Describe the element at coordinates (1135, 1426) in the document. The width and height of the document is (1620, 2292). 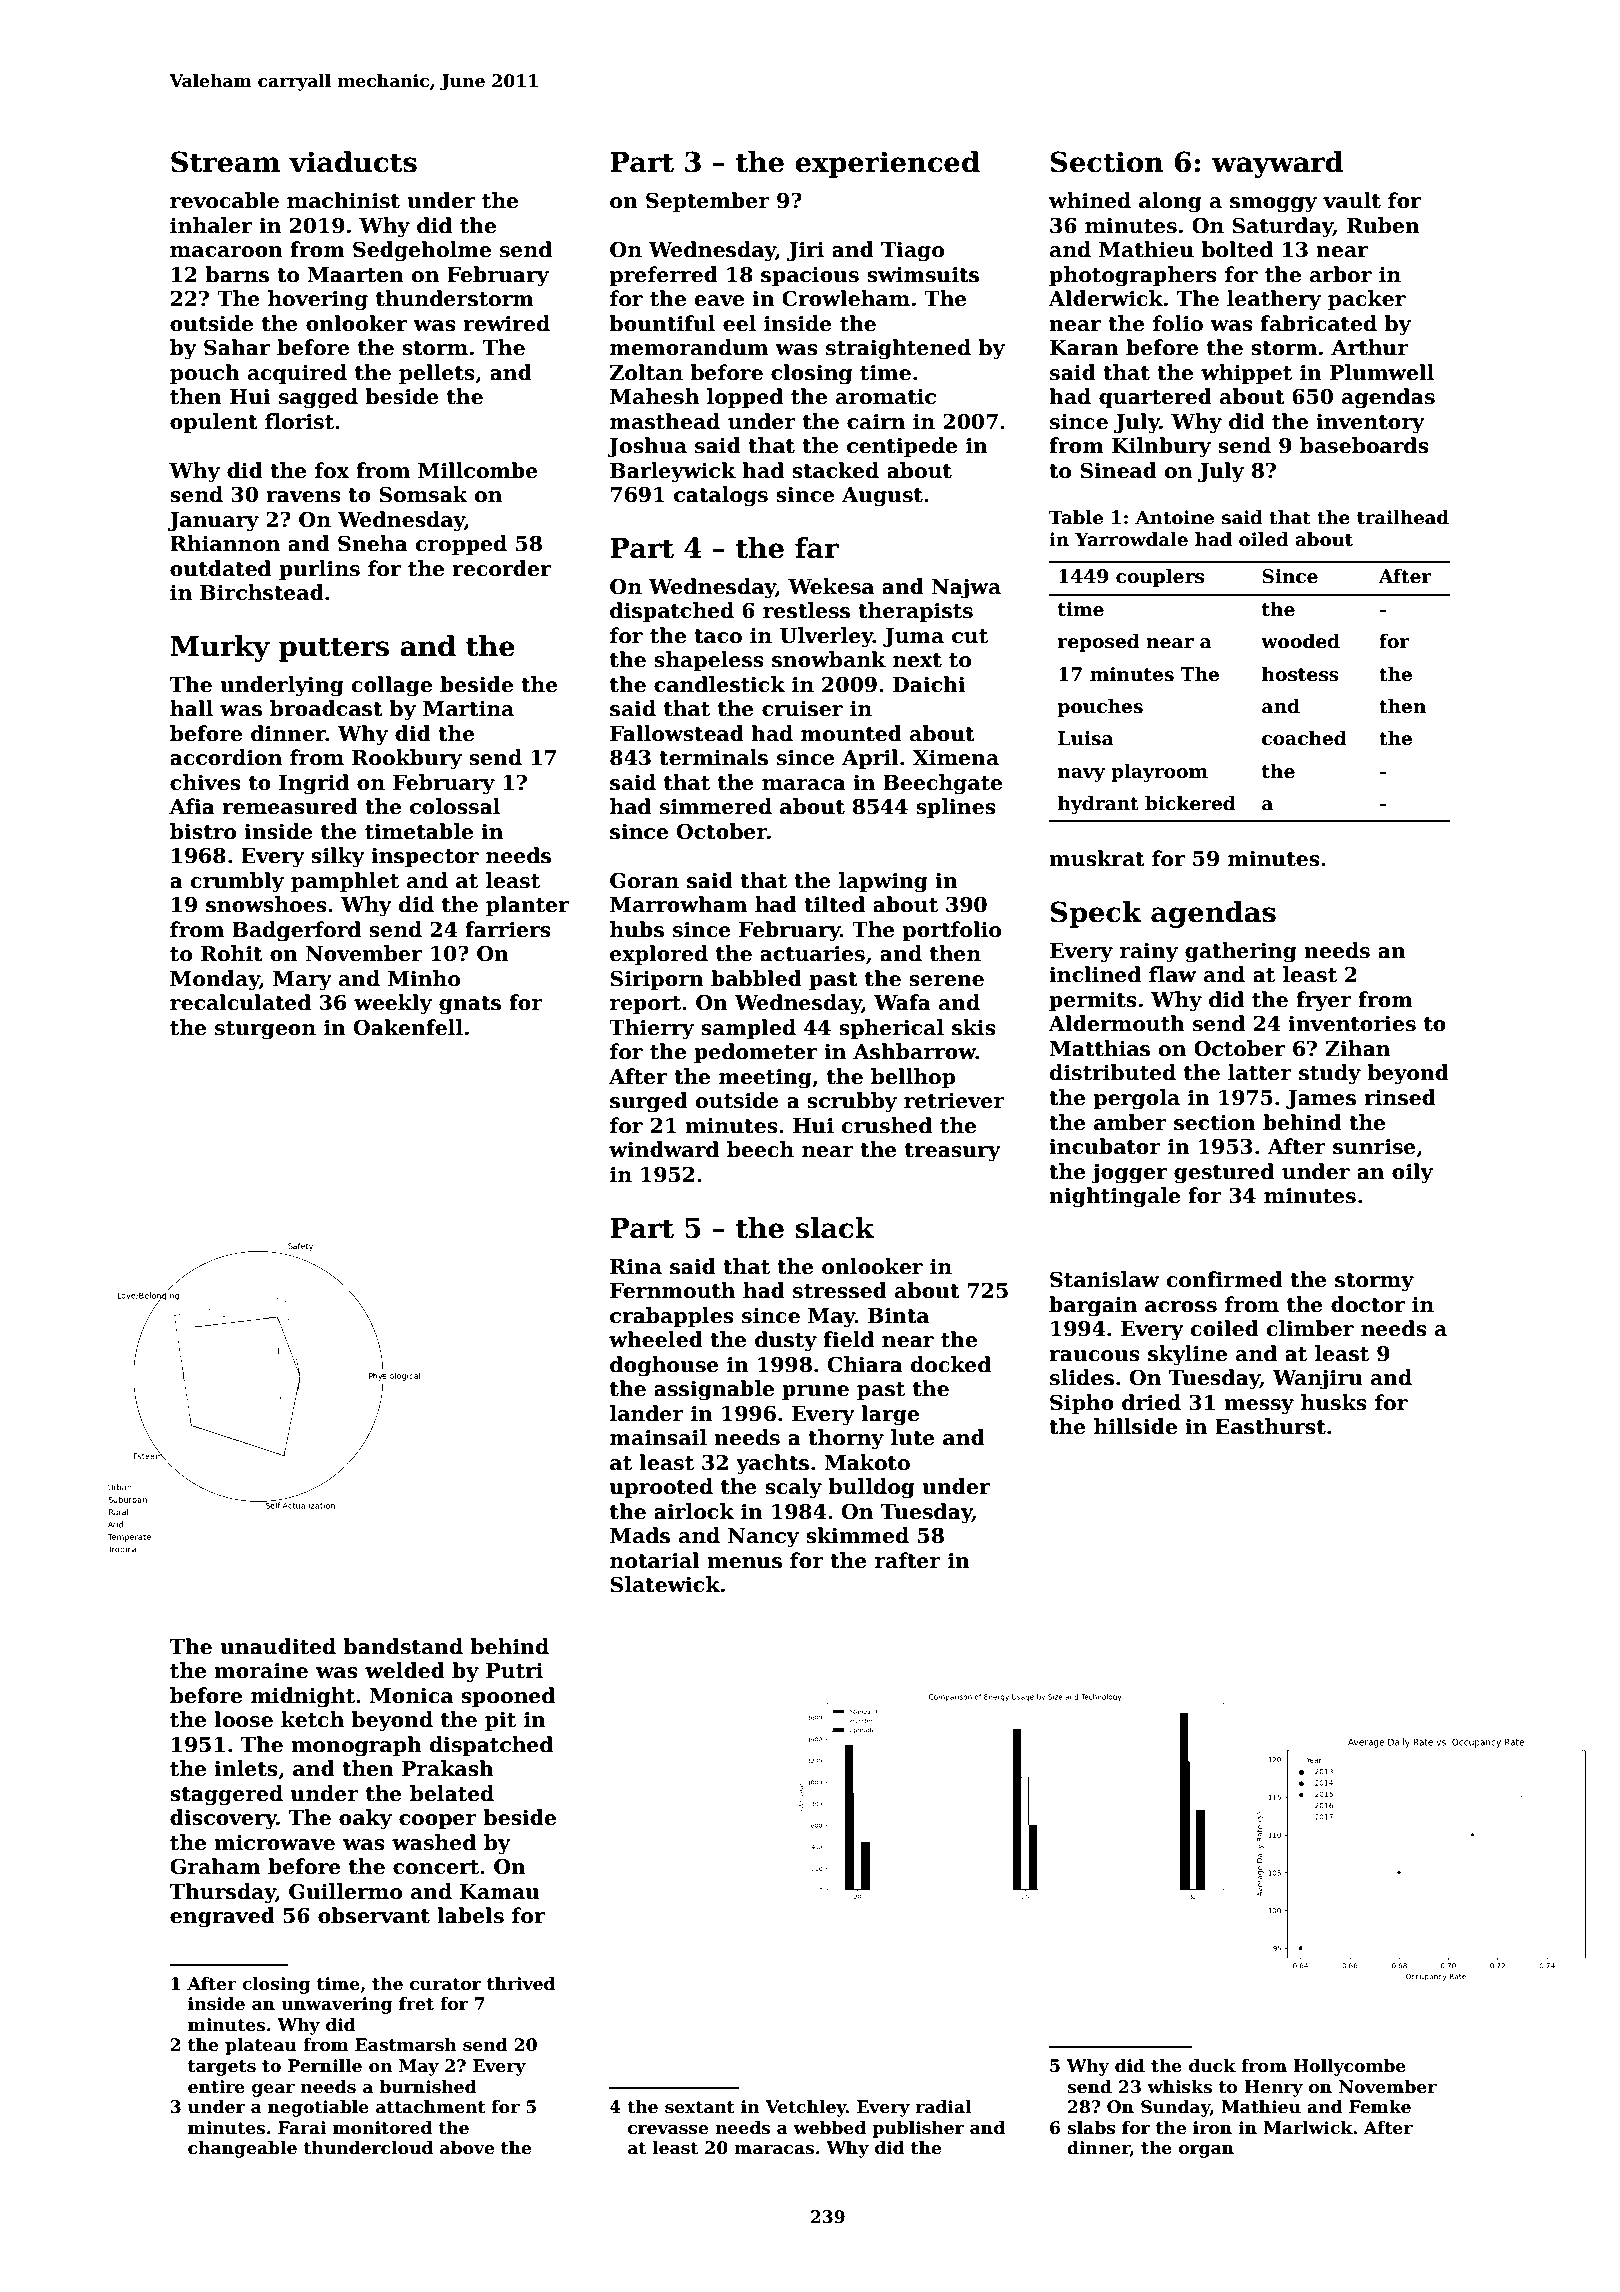
I see `hillside` at that location.
